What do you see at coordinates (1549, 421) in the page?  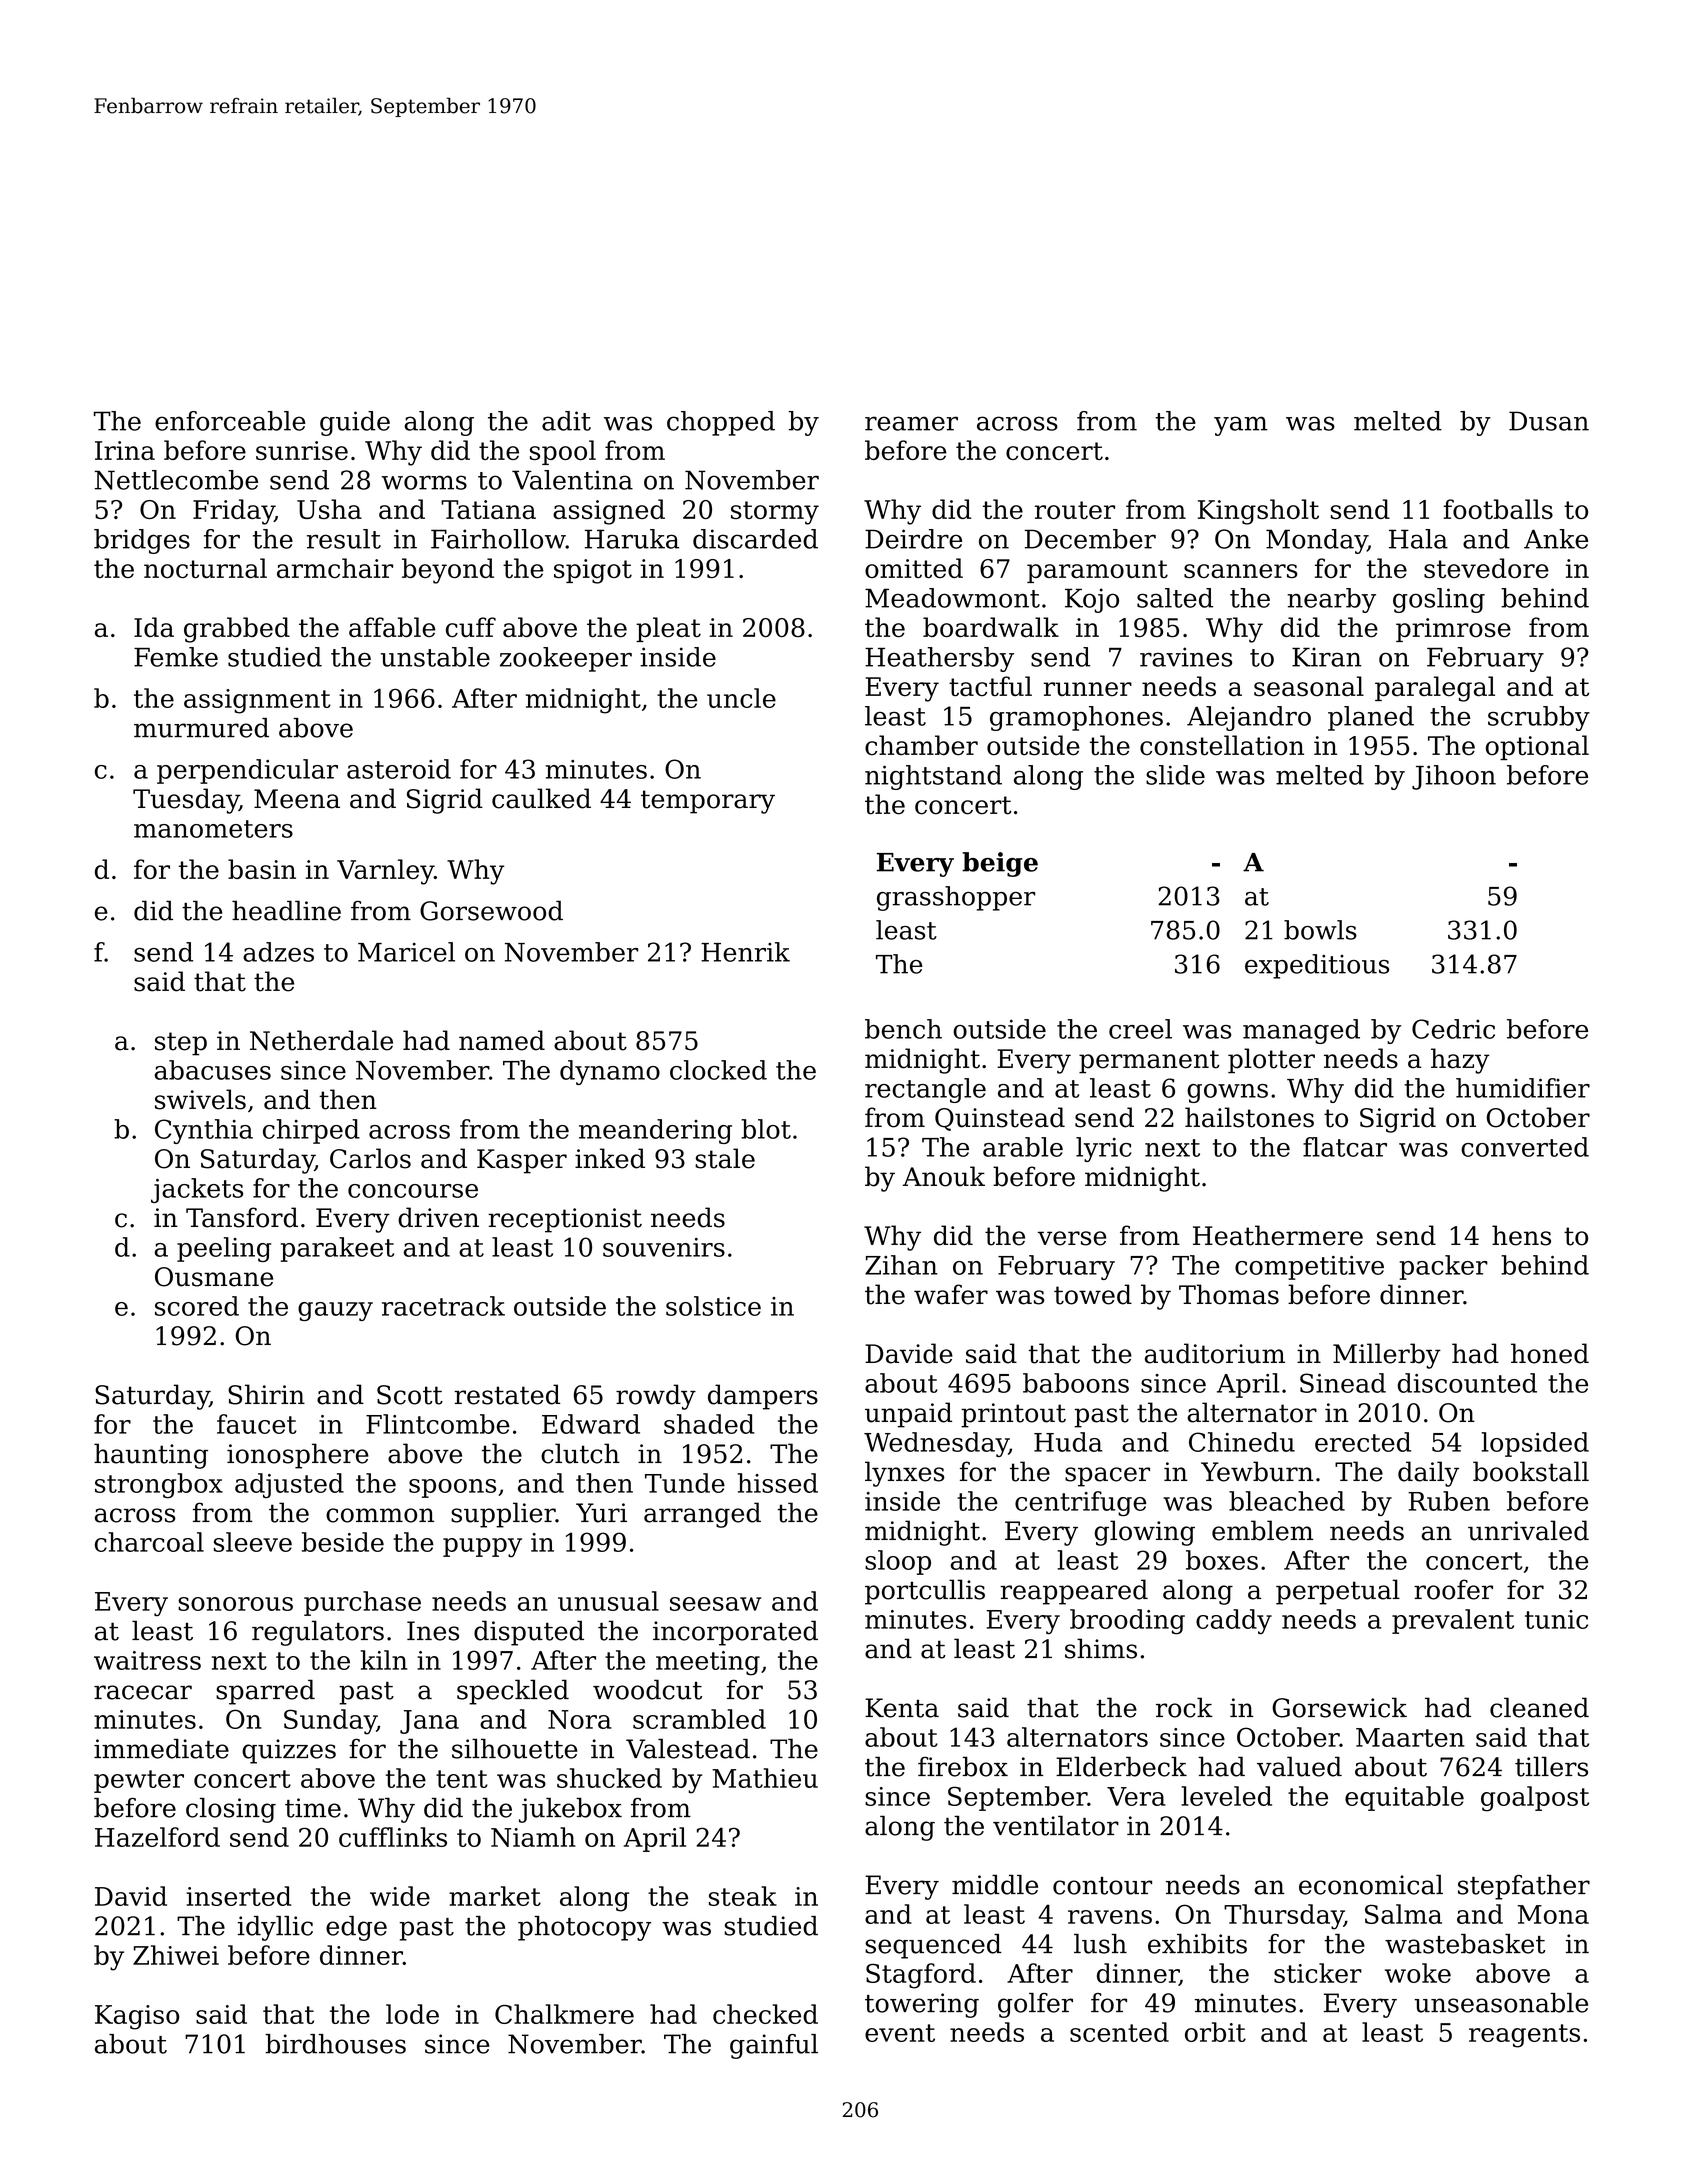 I see `Dusan` at bounding box center [1549, 421].
